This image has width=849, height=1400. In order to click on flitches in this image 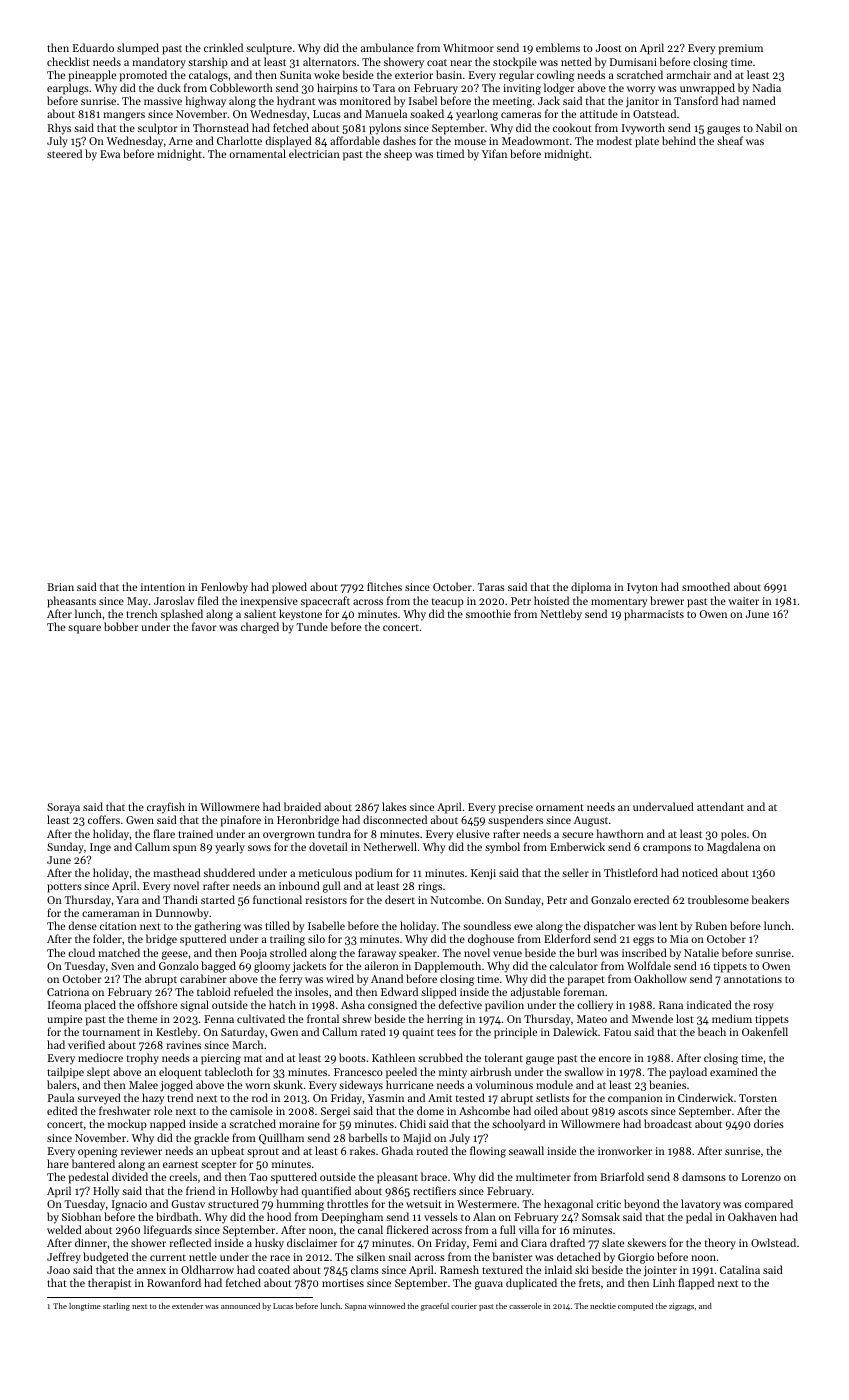, I will do `click(384, 586)`.
